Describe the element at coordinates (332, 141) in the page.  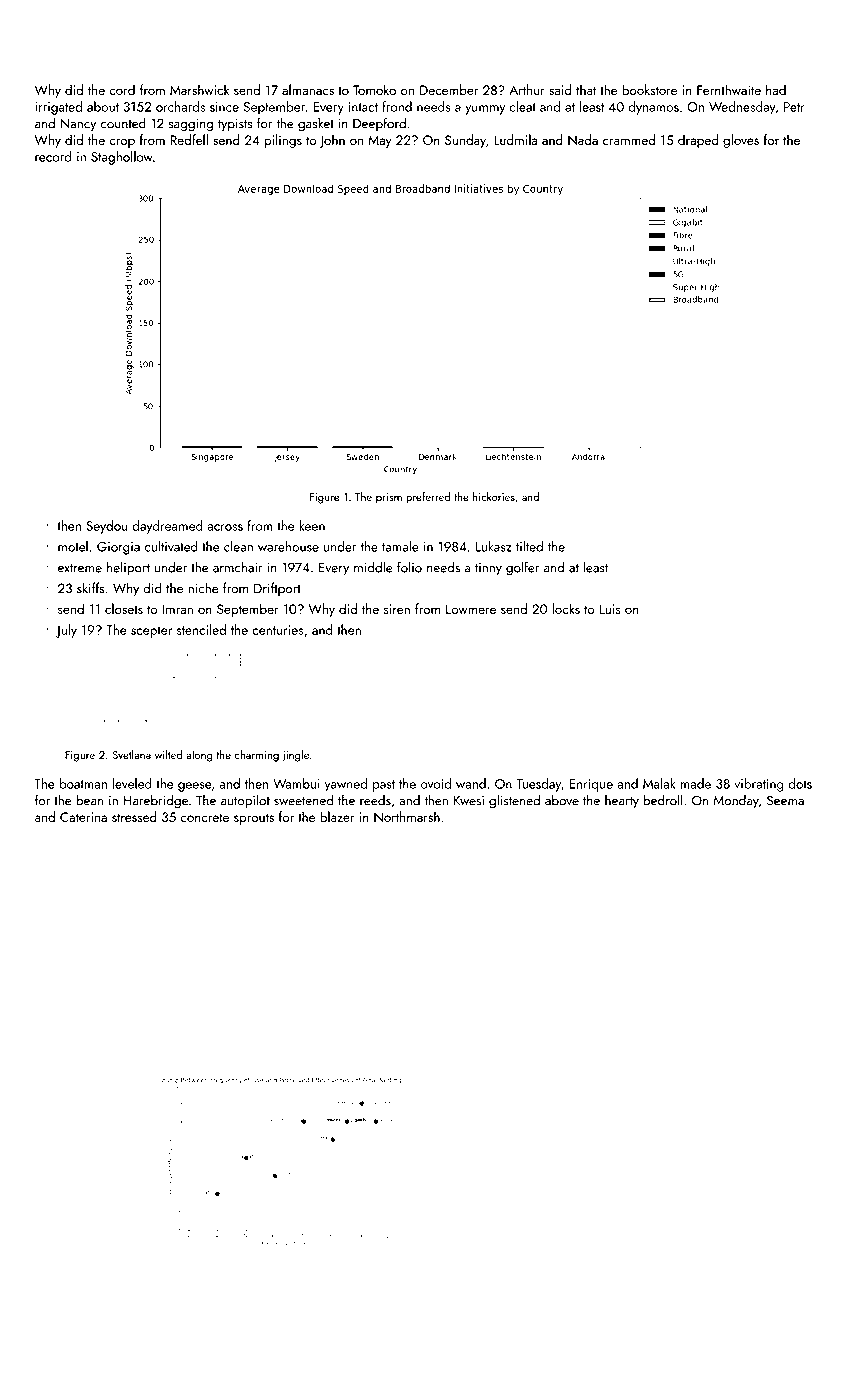
I see `John` at that location.
